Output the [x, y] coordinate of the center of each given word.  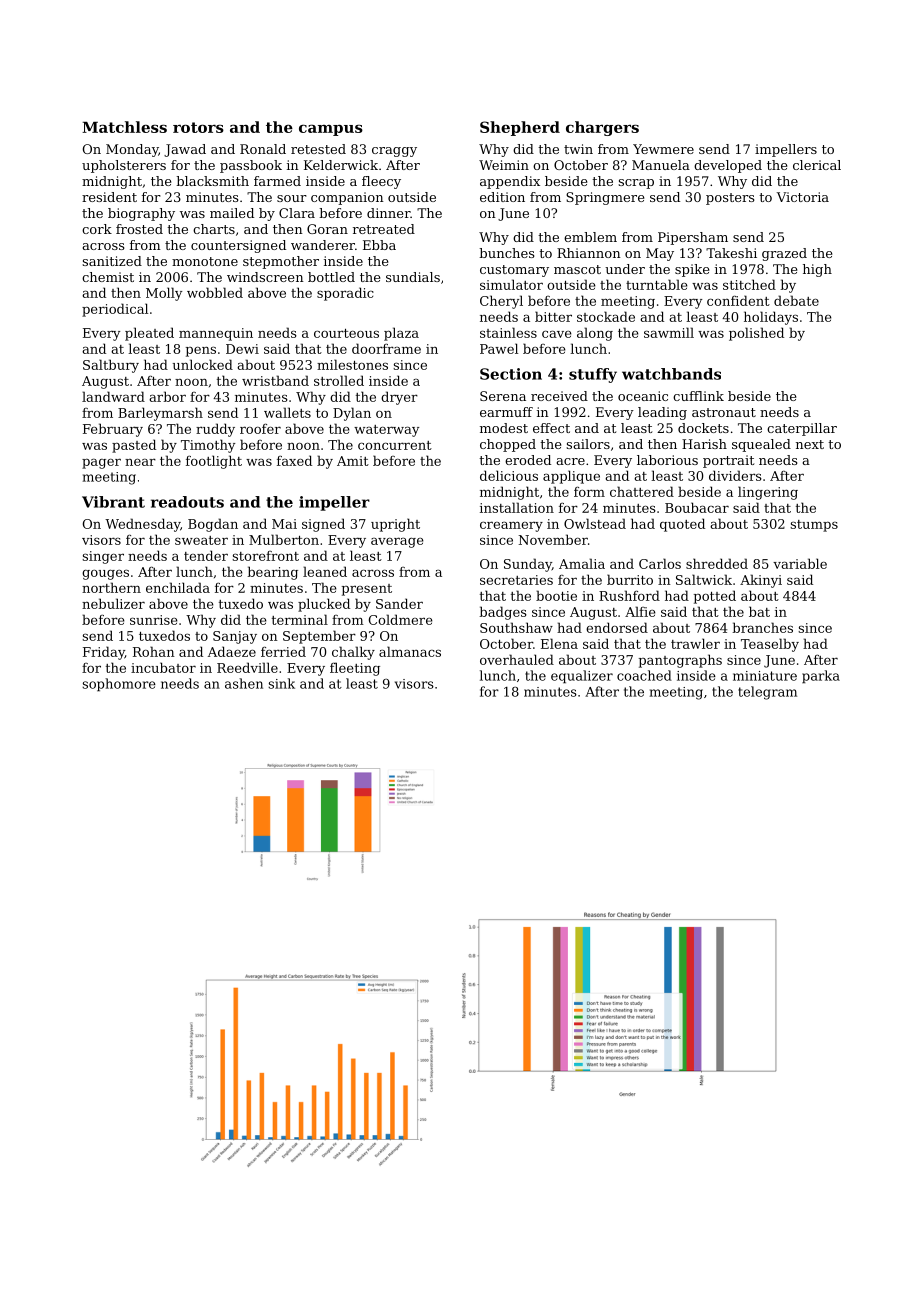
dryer [399, 398]
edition [502, 197]
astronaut [724, 412]
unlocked [203, 364]
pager [101, 463]
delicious [509, 475]
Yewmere [663, 149]
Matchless [124, 127]
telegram [767, 693]
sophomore [119, 685]
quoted [682, 525]
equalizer [582, 677]
